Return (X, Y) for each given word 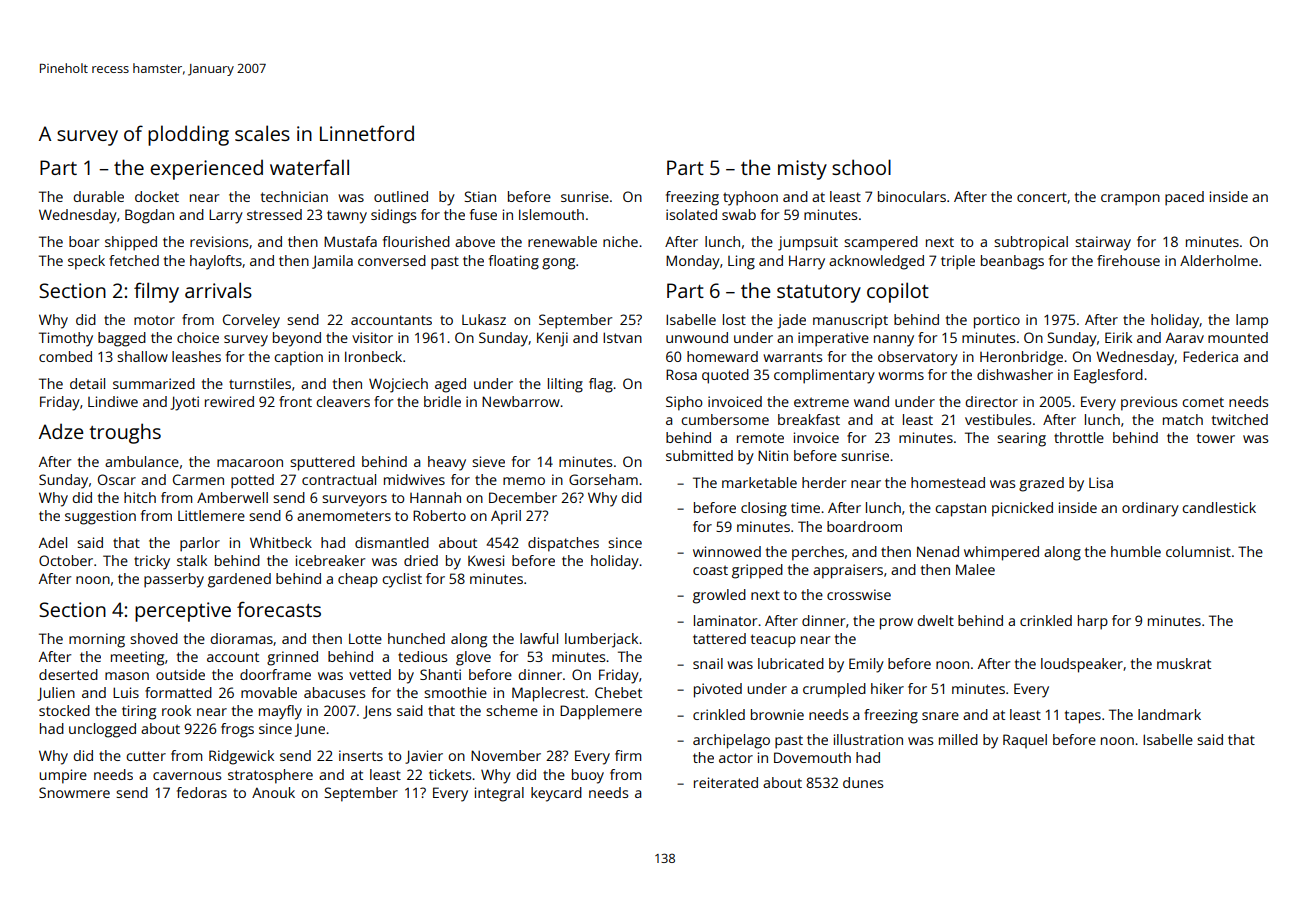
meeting (137, 658)
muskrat (1184, 663)
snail (708, 663)
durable (98, 196)
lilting (565, 385)
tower (1216, 438)
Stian (480, 196)
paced (1184, 198)
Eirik (1118, 337)
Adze (61, 431)
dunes (863, 782)
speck (86, 262)
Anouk (273, 792)
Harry (807, 262)
